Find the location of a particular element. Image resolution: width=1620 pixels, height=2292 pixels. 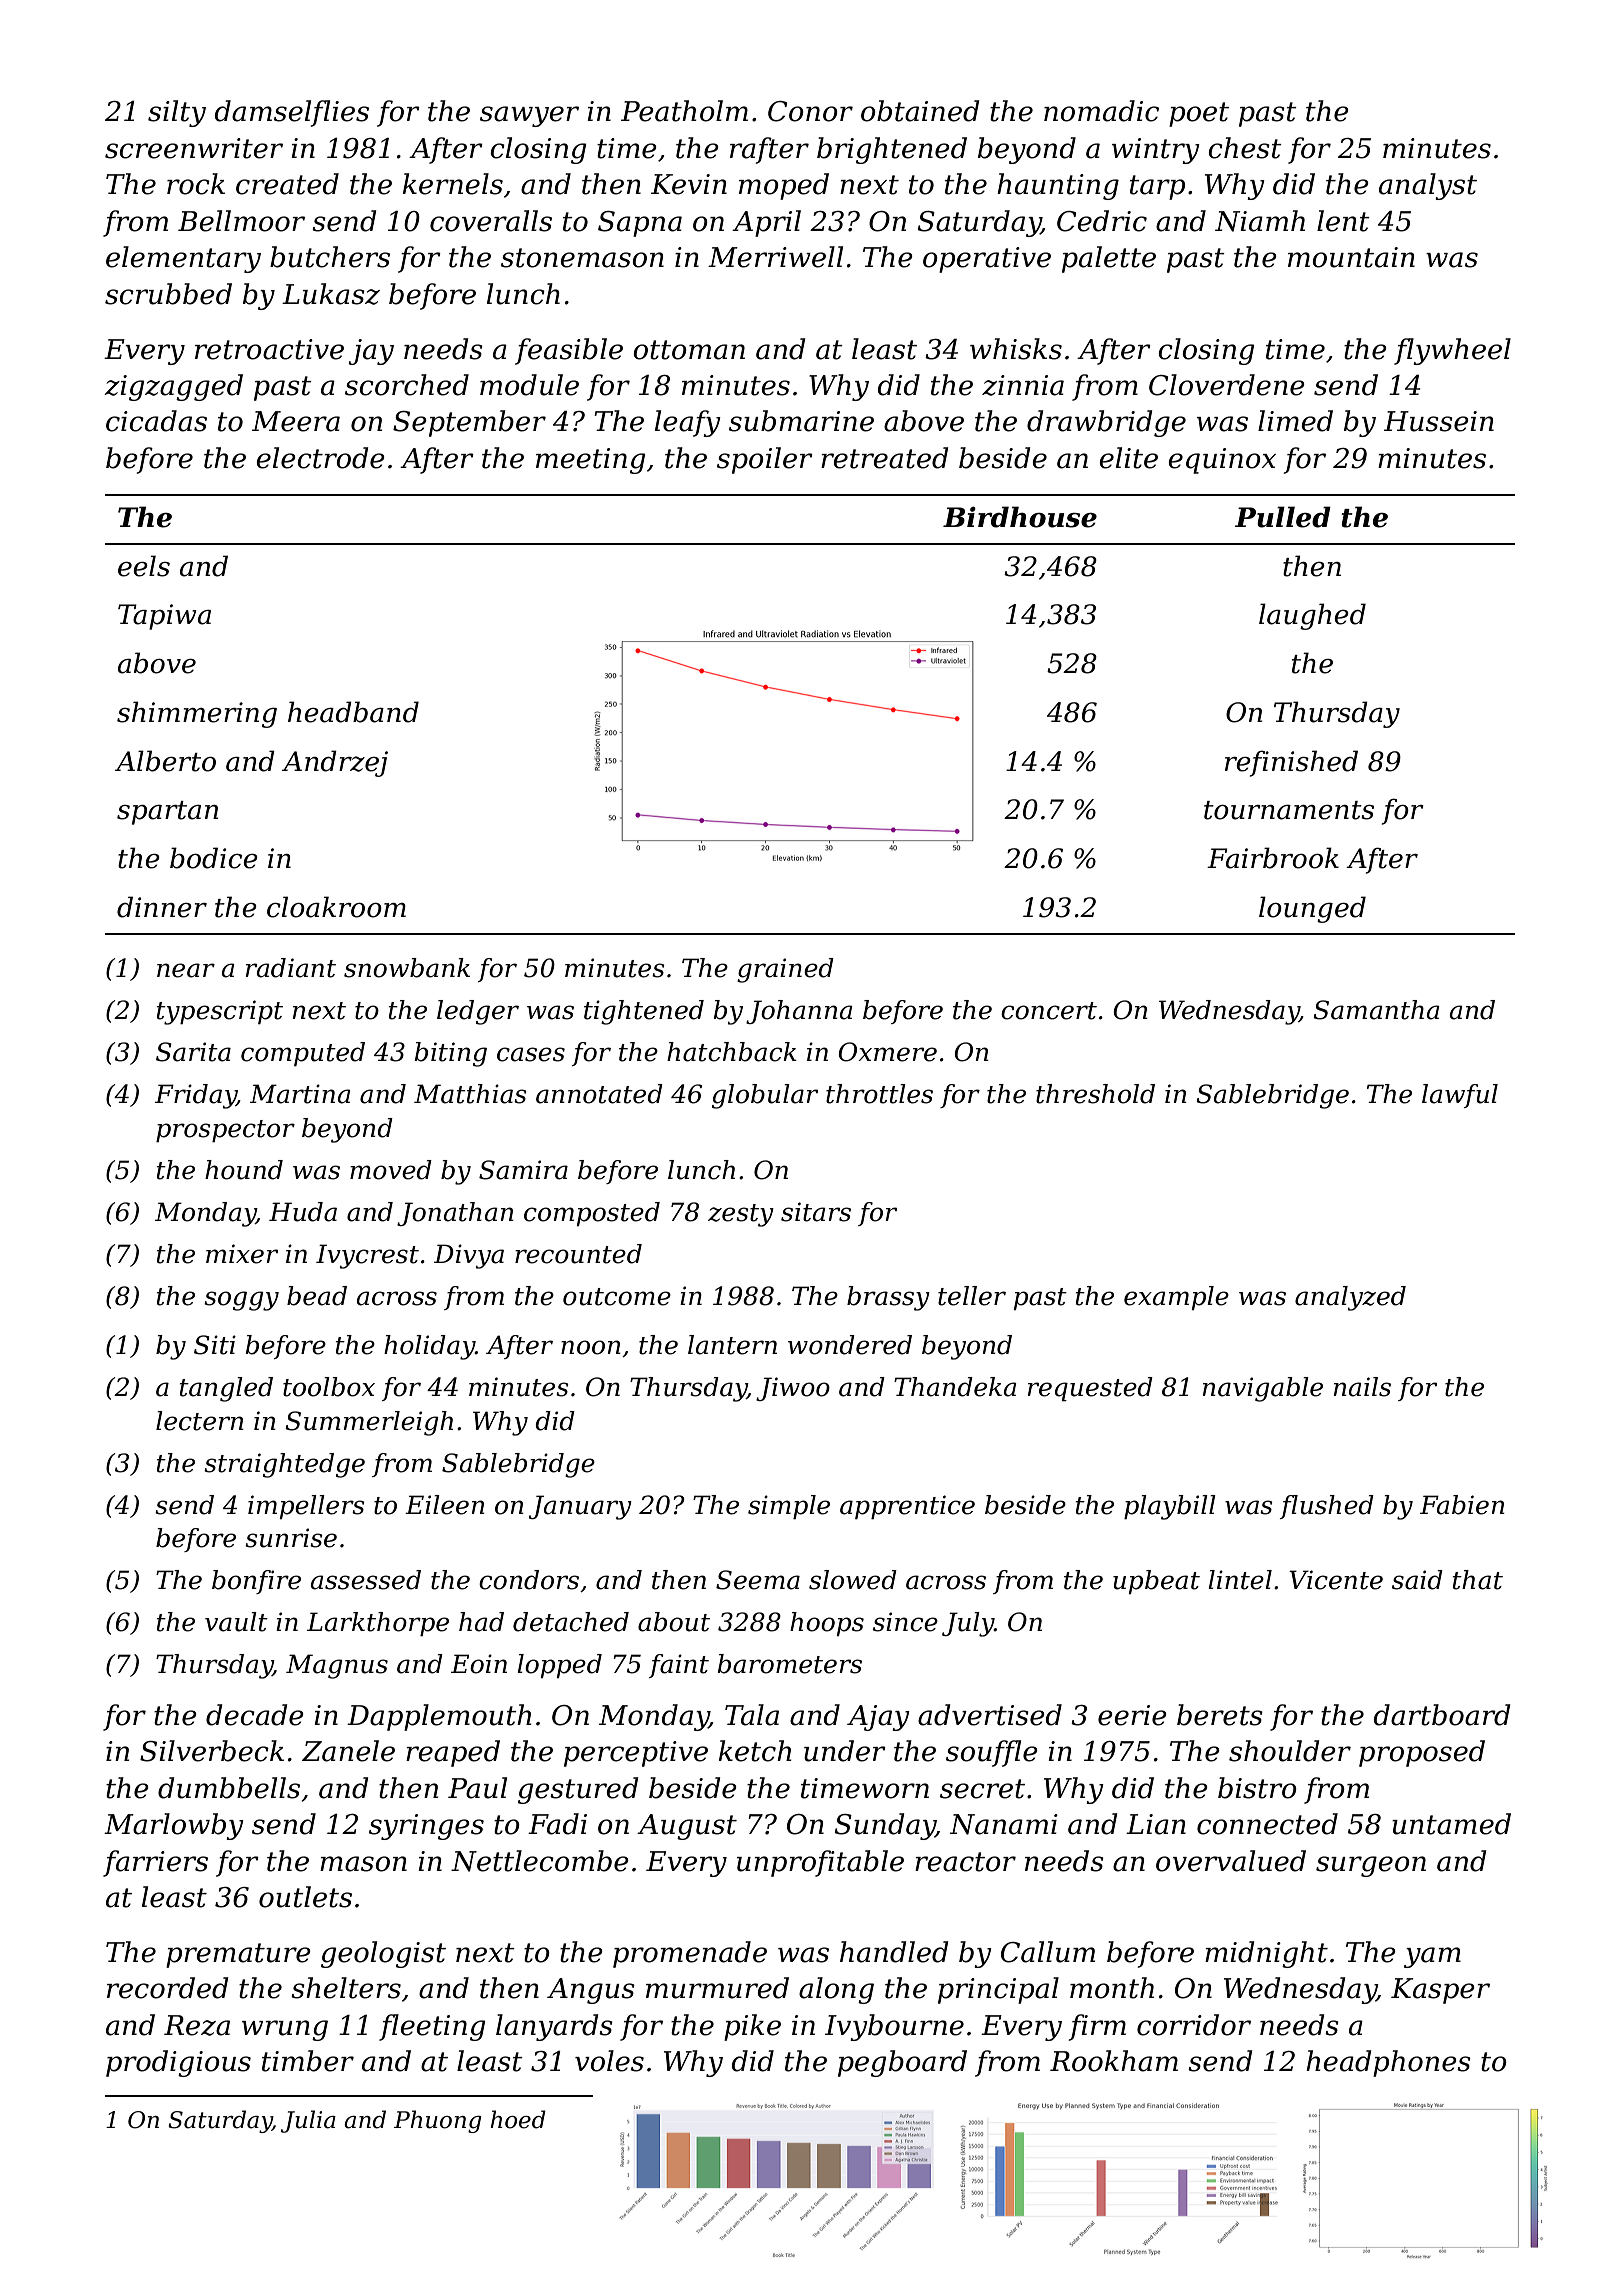

damselflies is located at coordinates (292, 113).
